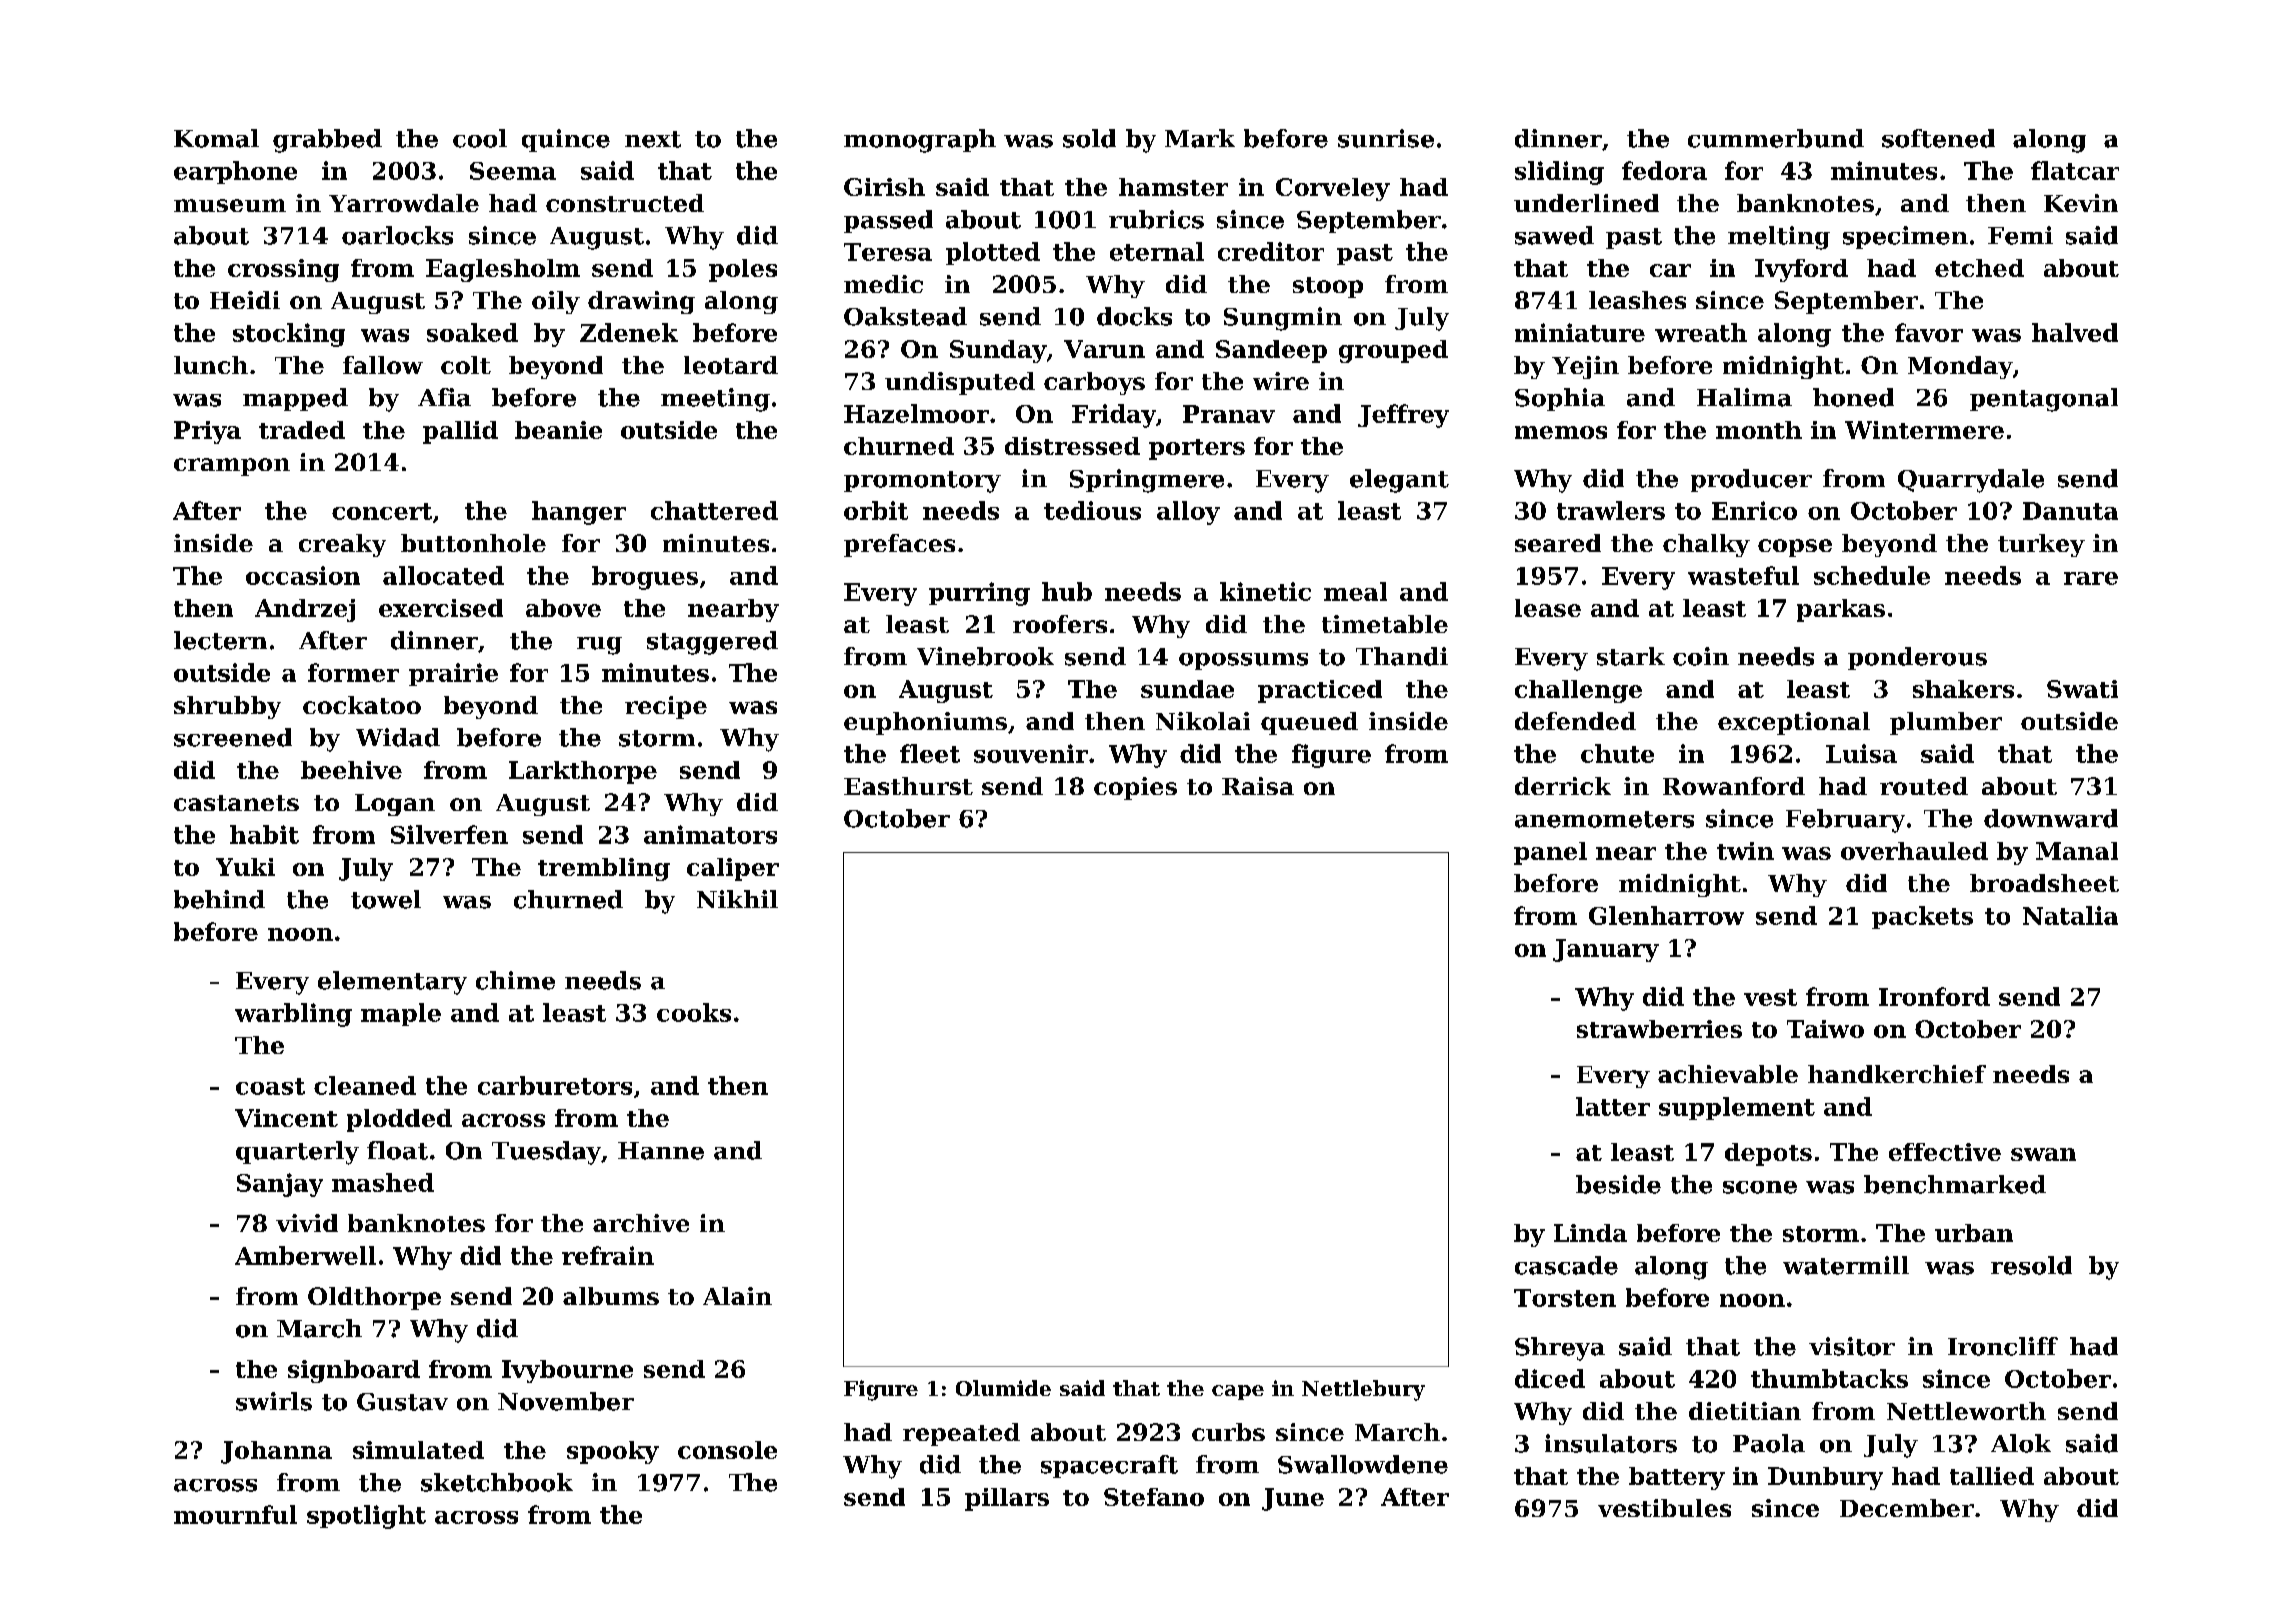 The image size is (2292, 1620). Describe the element at coordinates (207, 432) in the screenshot. I see `Priya` at that location.
